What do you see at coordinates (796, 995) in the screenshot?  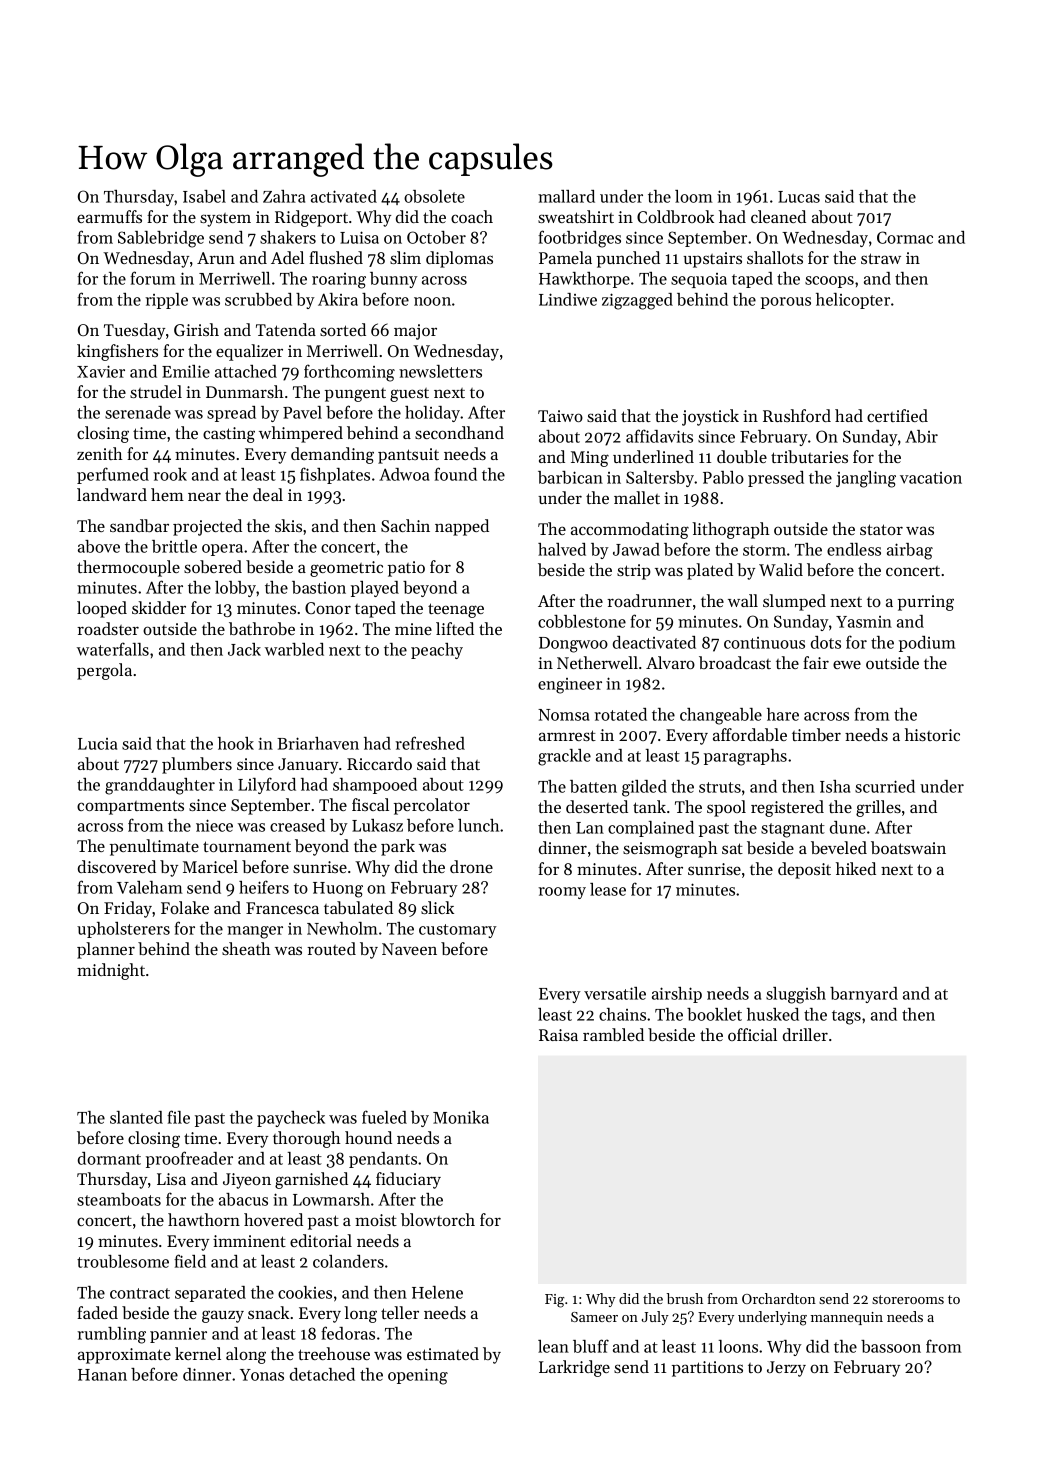 I see `sluggish` at bounding box center [796, 995].
